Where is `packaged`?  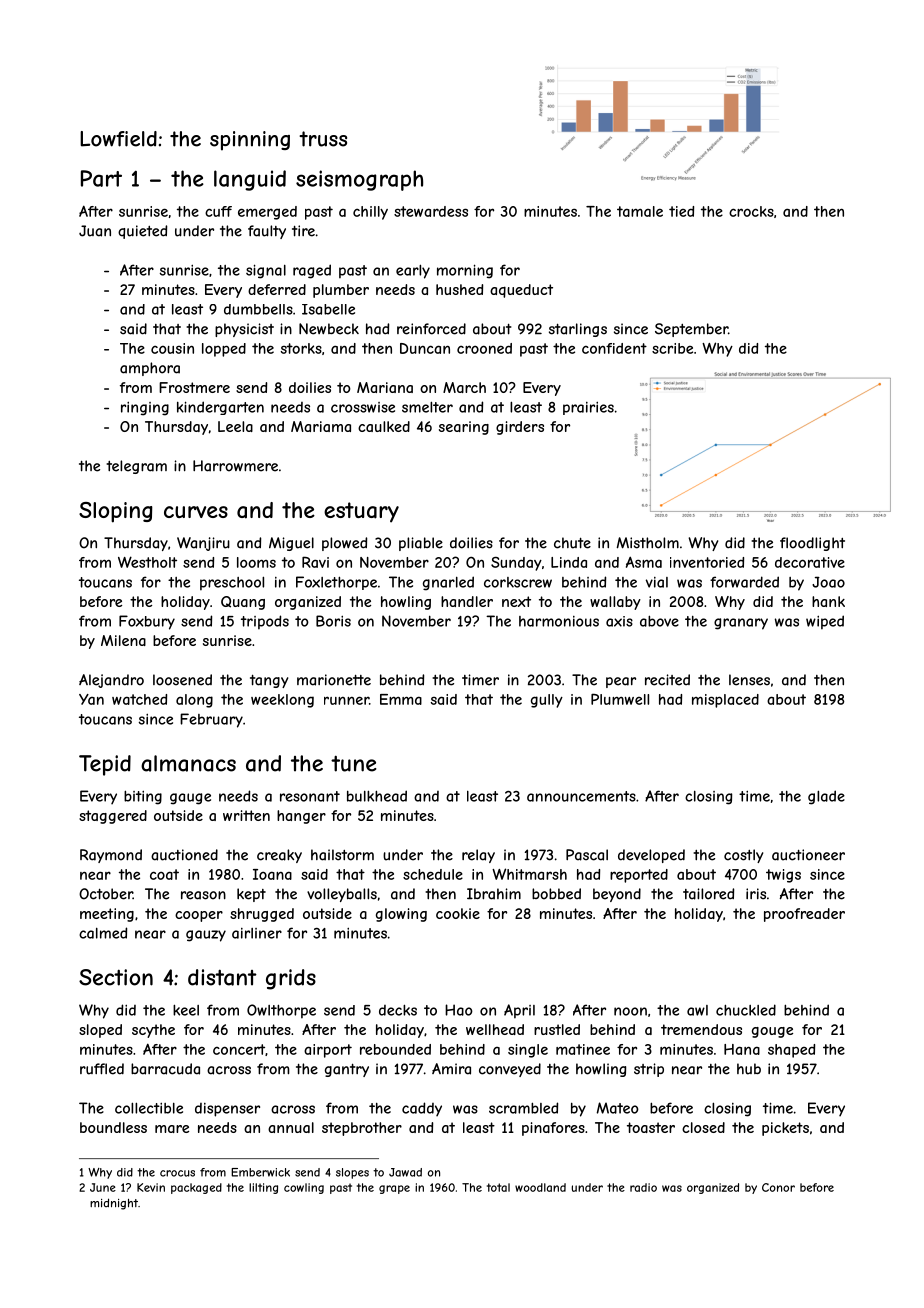
packaged is located at coordinates (196, 1188).
